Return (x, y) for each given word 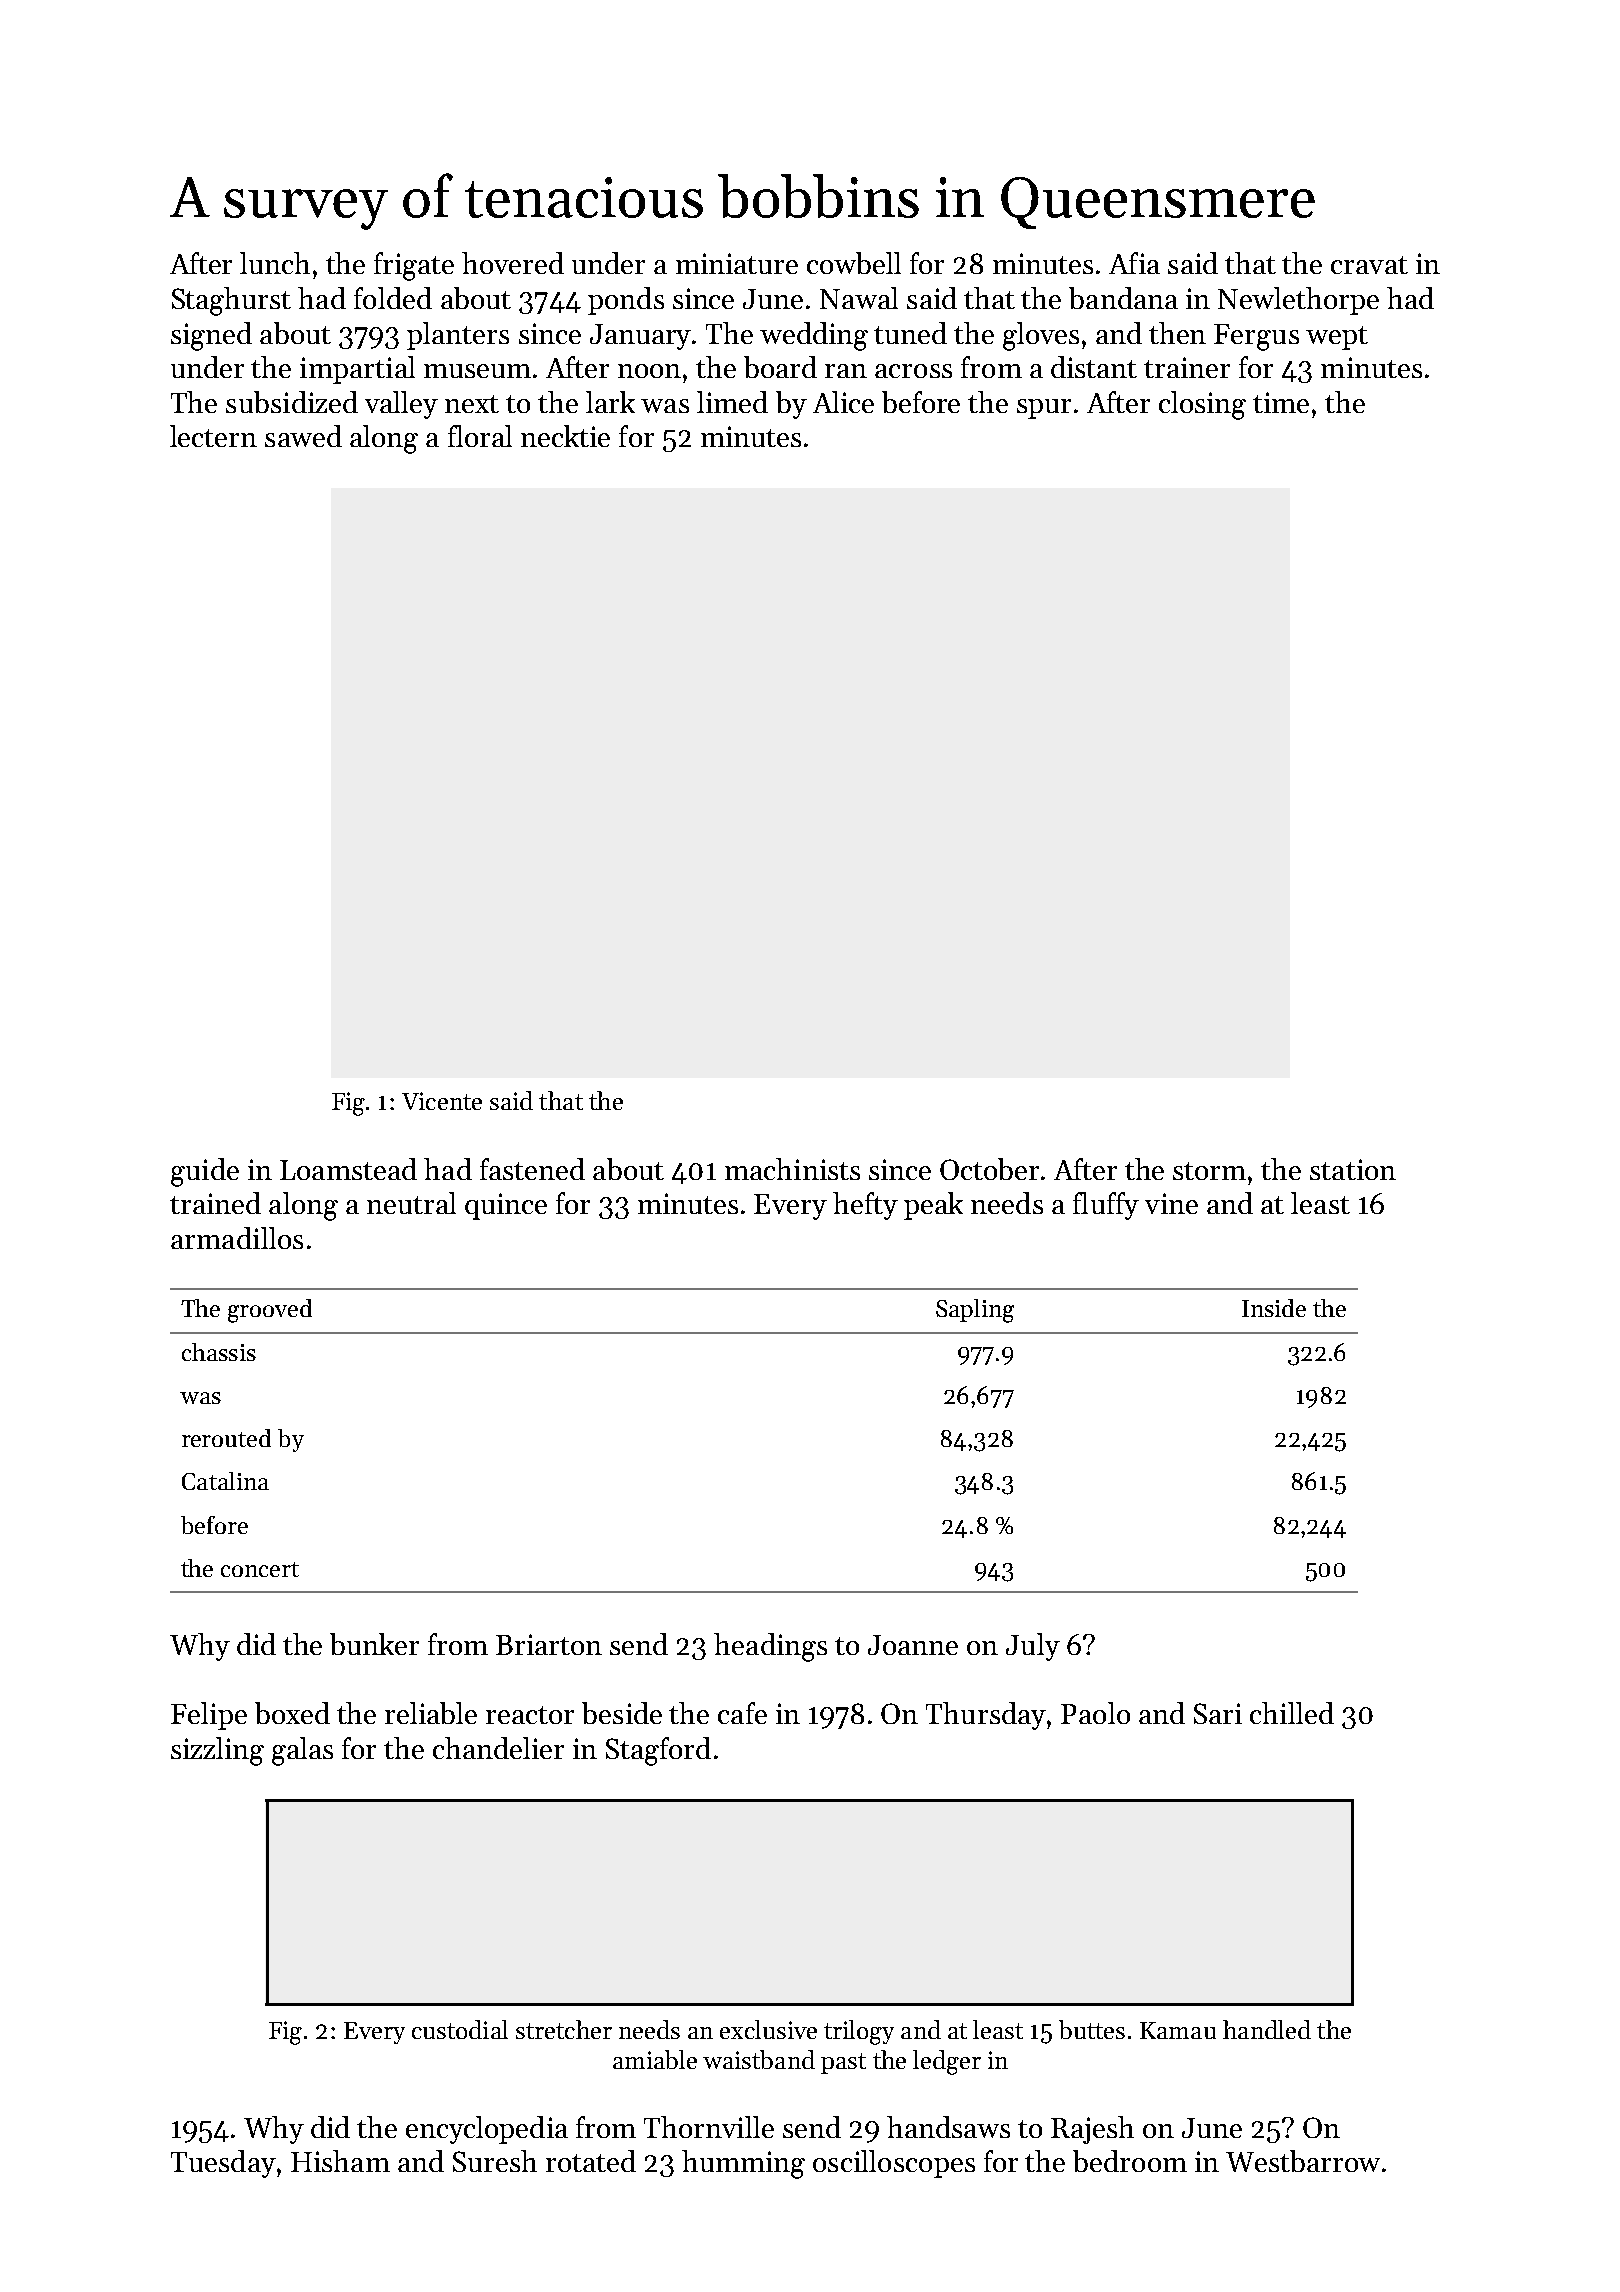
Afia (1134, 263)
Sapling (975, 1311)
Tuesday (223, 2164)
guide (205, 1172)
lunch (275, 263)
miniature (737, 263)
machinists (792, 1169)
